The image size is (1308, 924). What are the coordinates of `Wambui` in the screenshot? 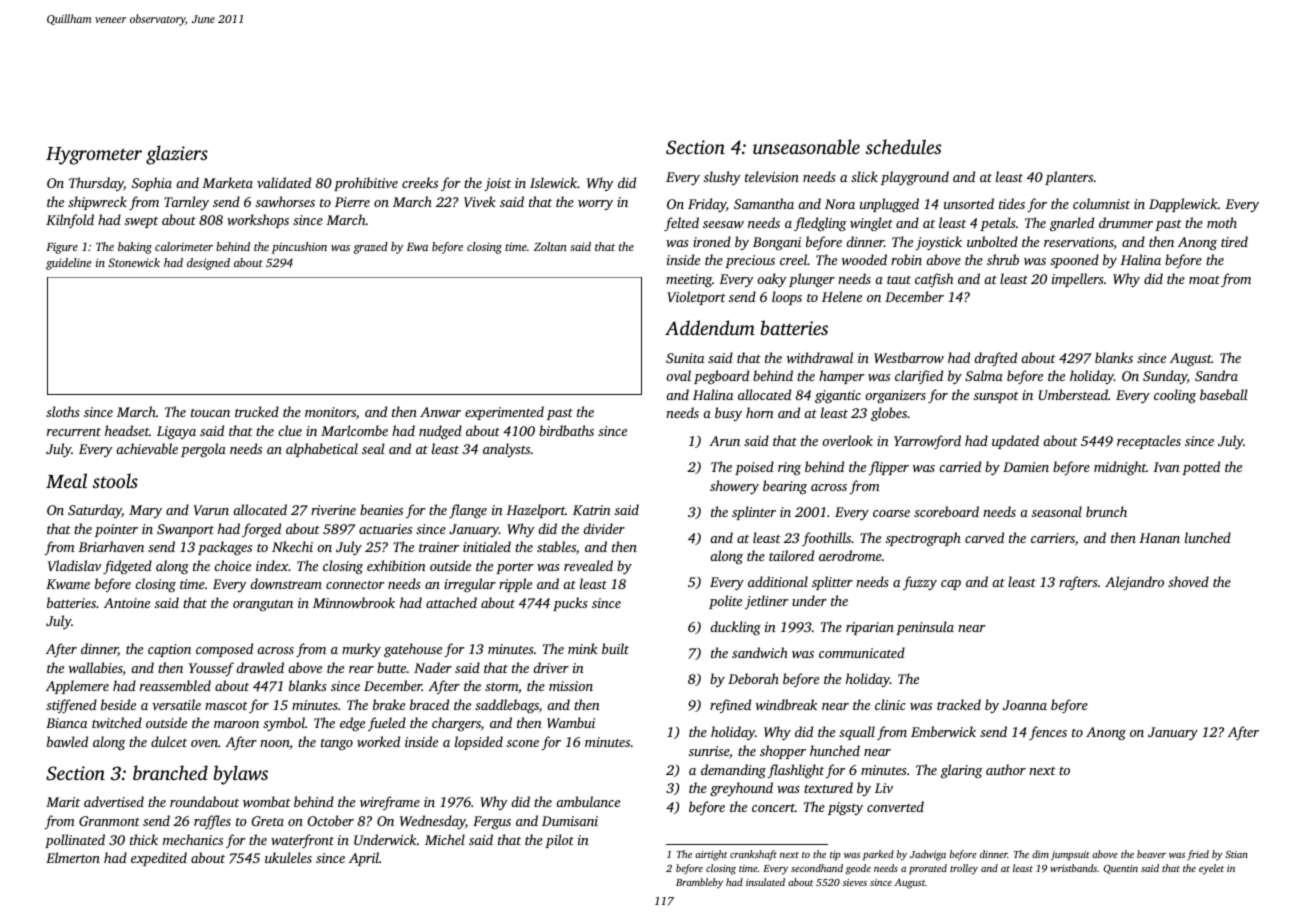 It's located at (571, 722).
